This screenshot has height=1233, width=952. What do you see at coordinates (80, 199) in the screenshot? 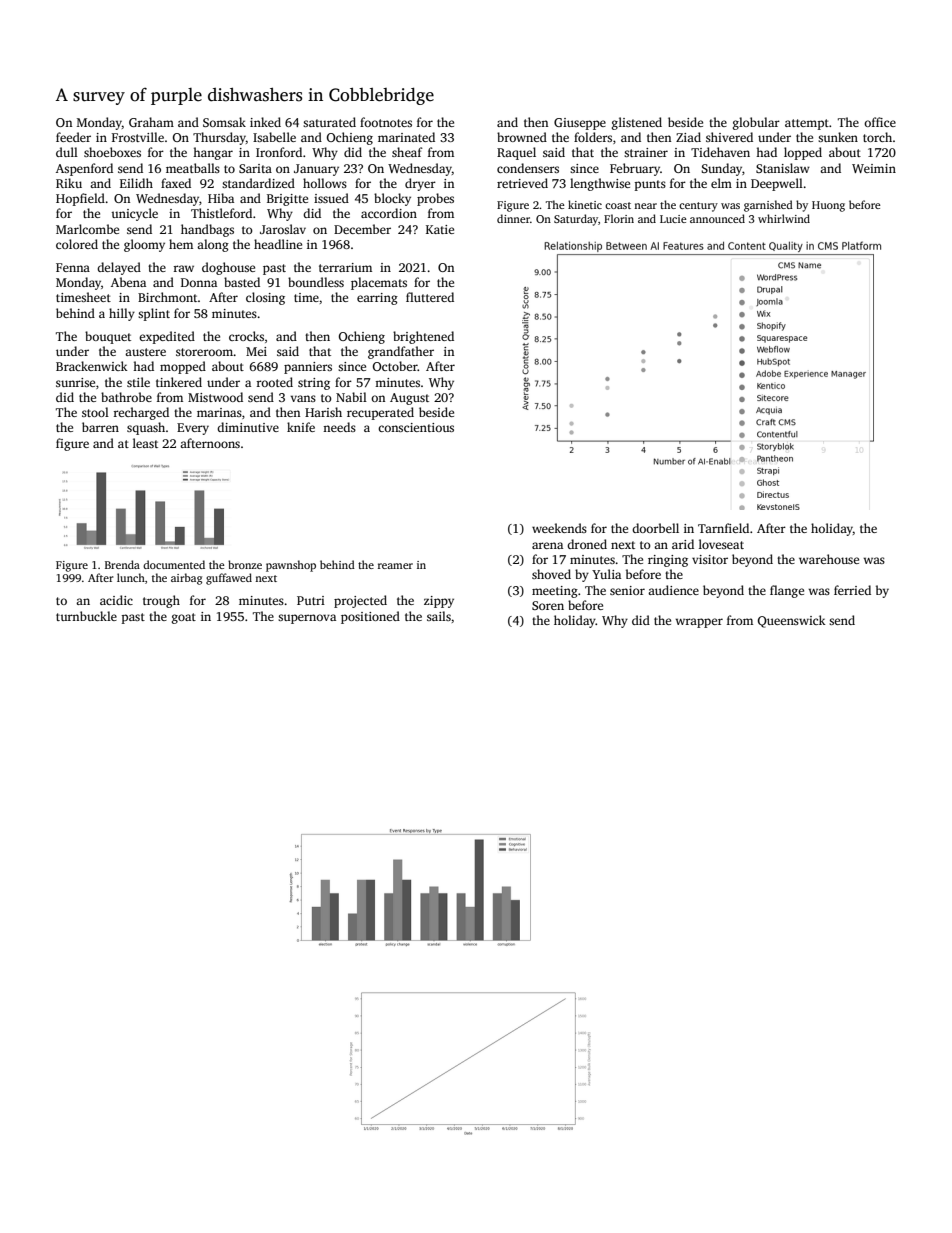
I see `Hopfield` at bounding box center [80, 199].
